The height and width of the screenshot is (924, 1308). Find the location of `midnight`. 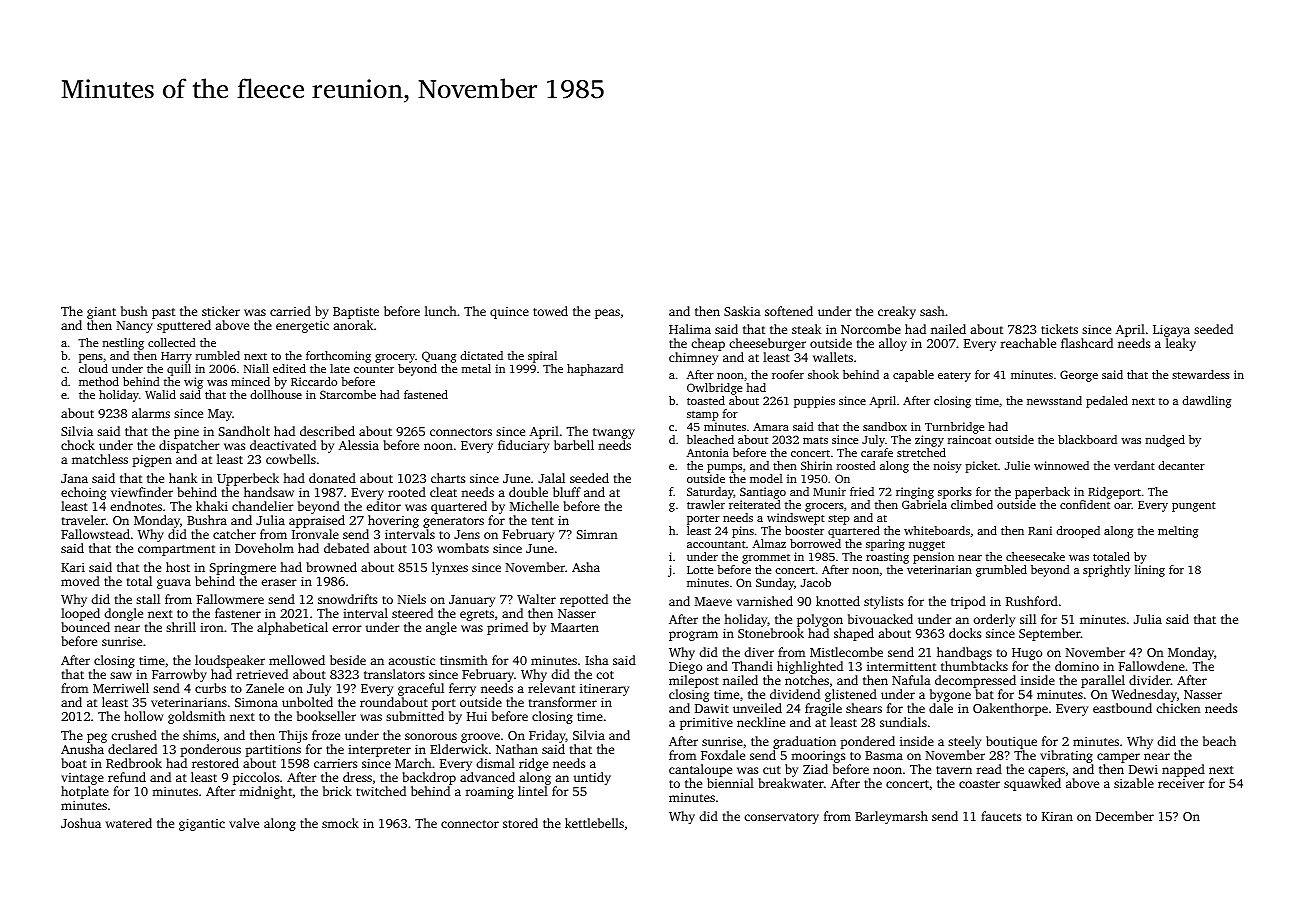

midnight is located at coordinates (265, 792).
